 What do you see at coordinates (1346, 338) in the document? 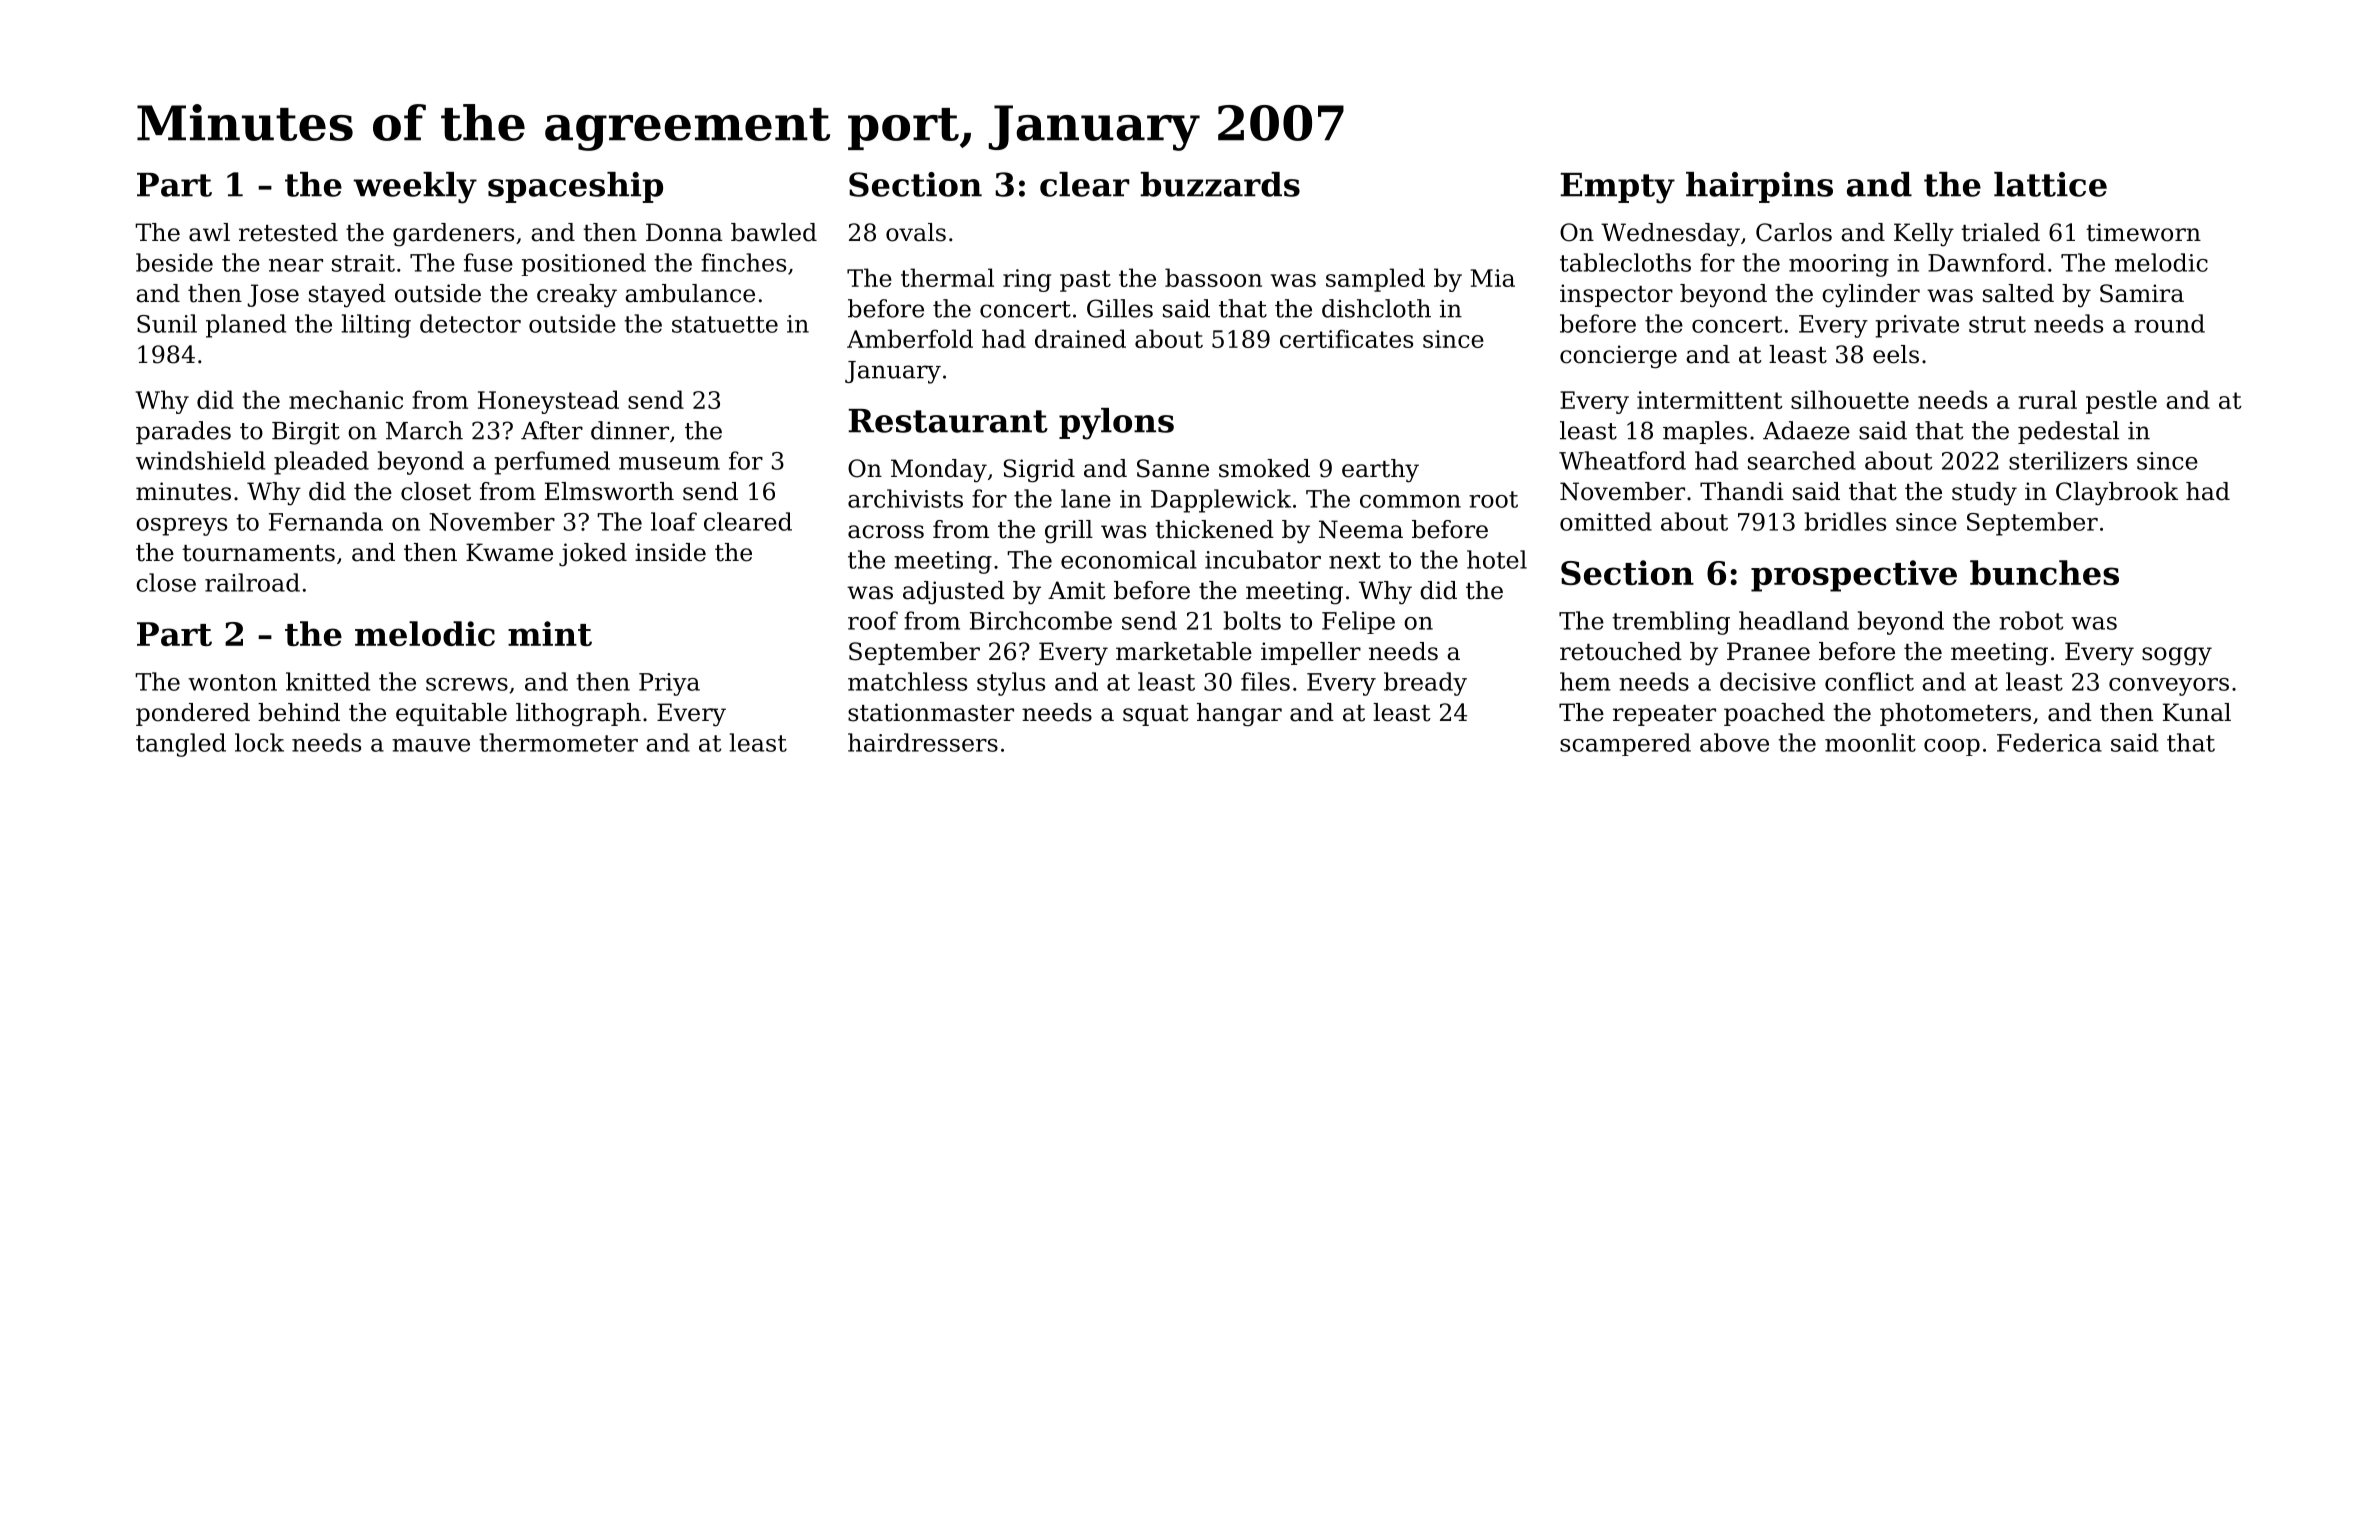
I see `certificates` at bounding box center [1346, 338].
